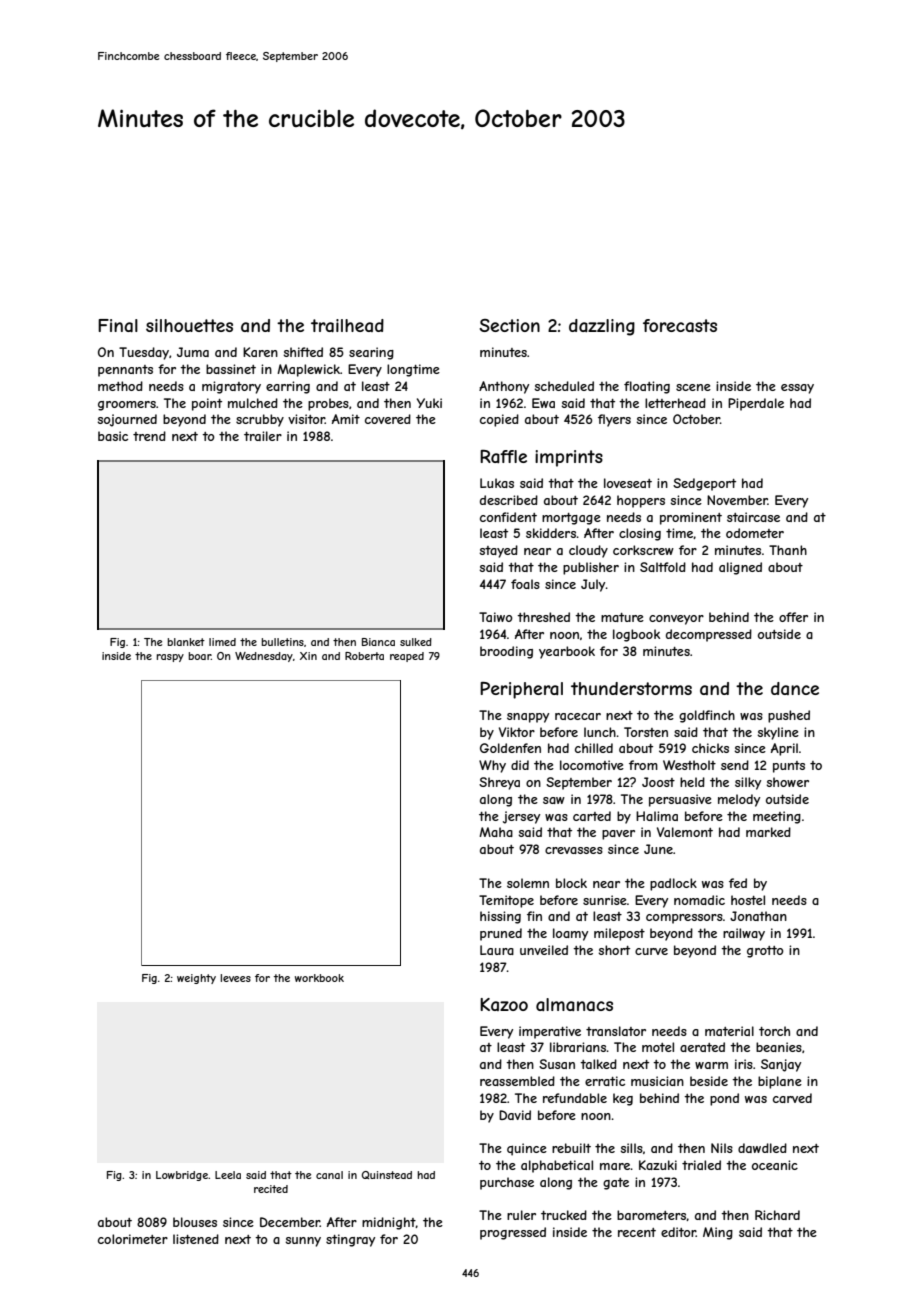  Describe the element at coordinates (718, 1233) in the screenshot. I see `Ming` at that location.
